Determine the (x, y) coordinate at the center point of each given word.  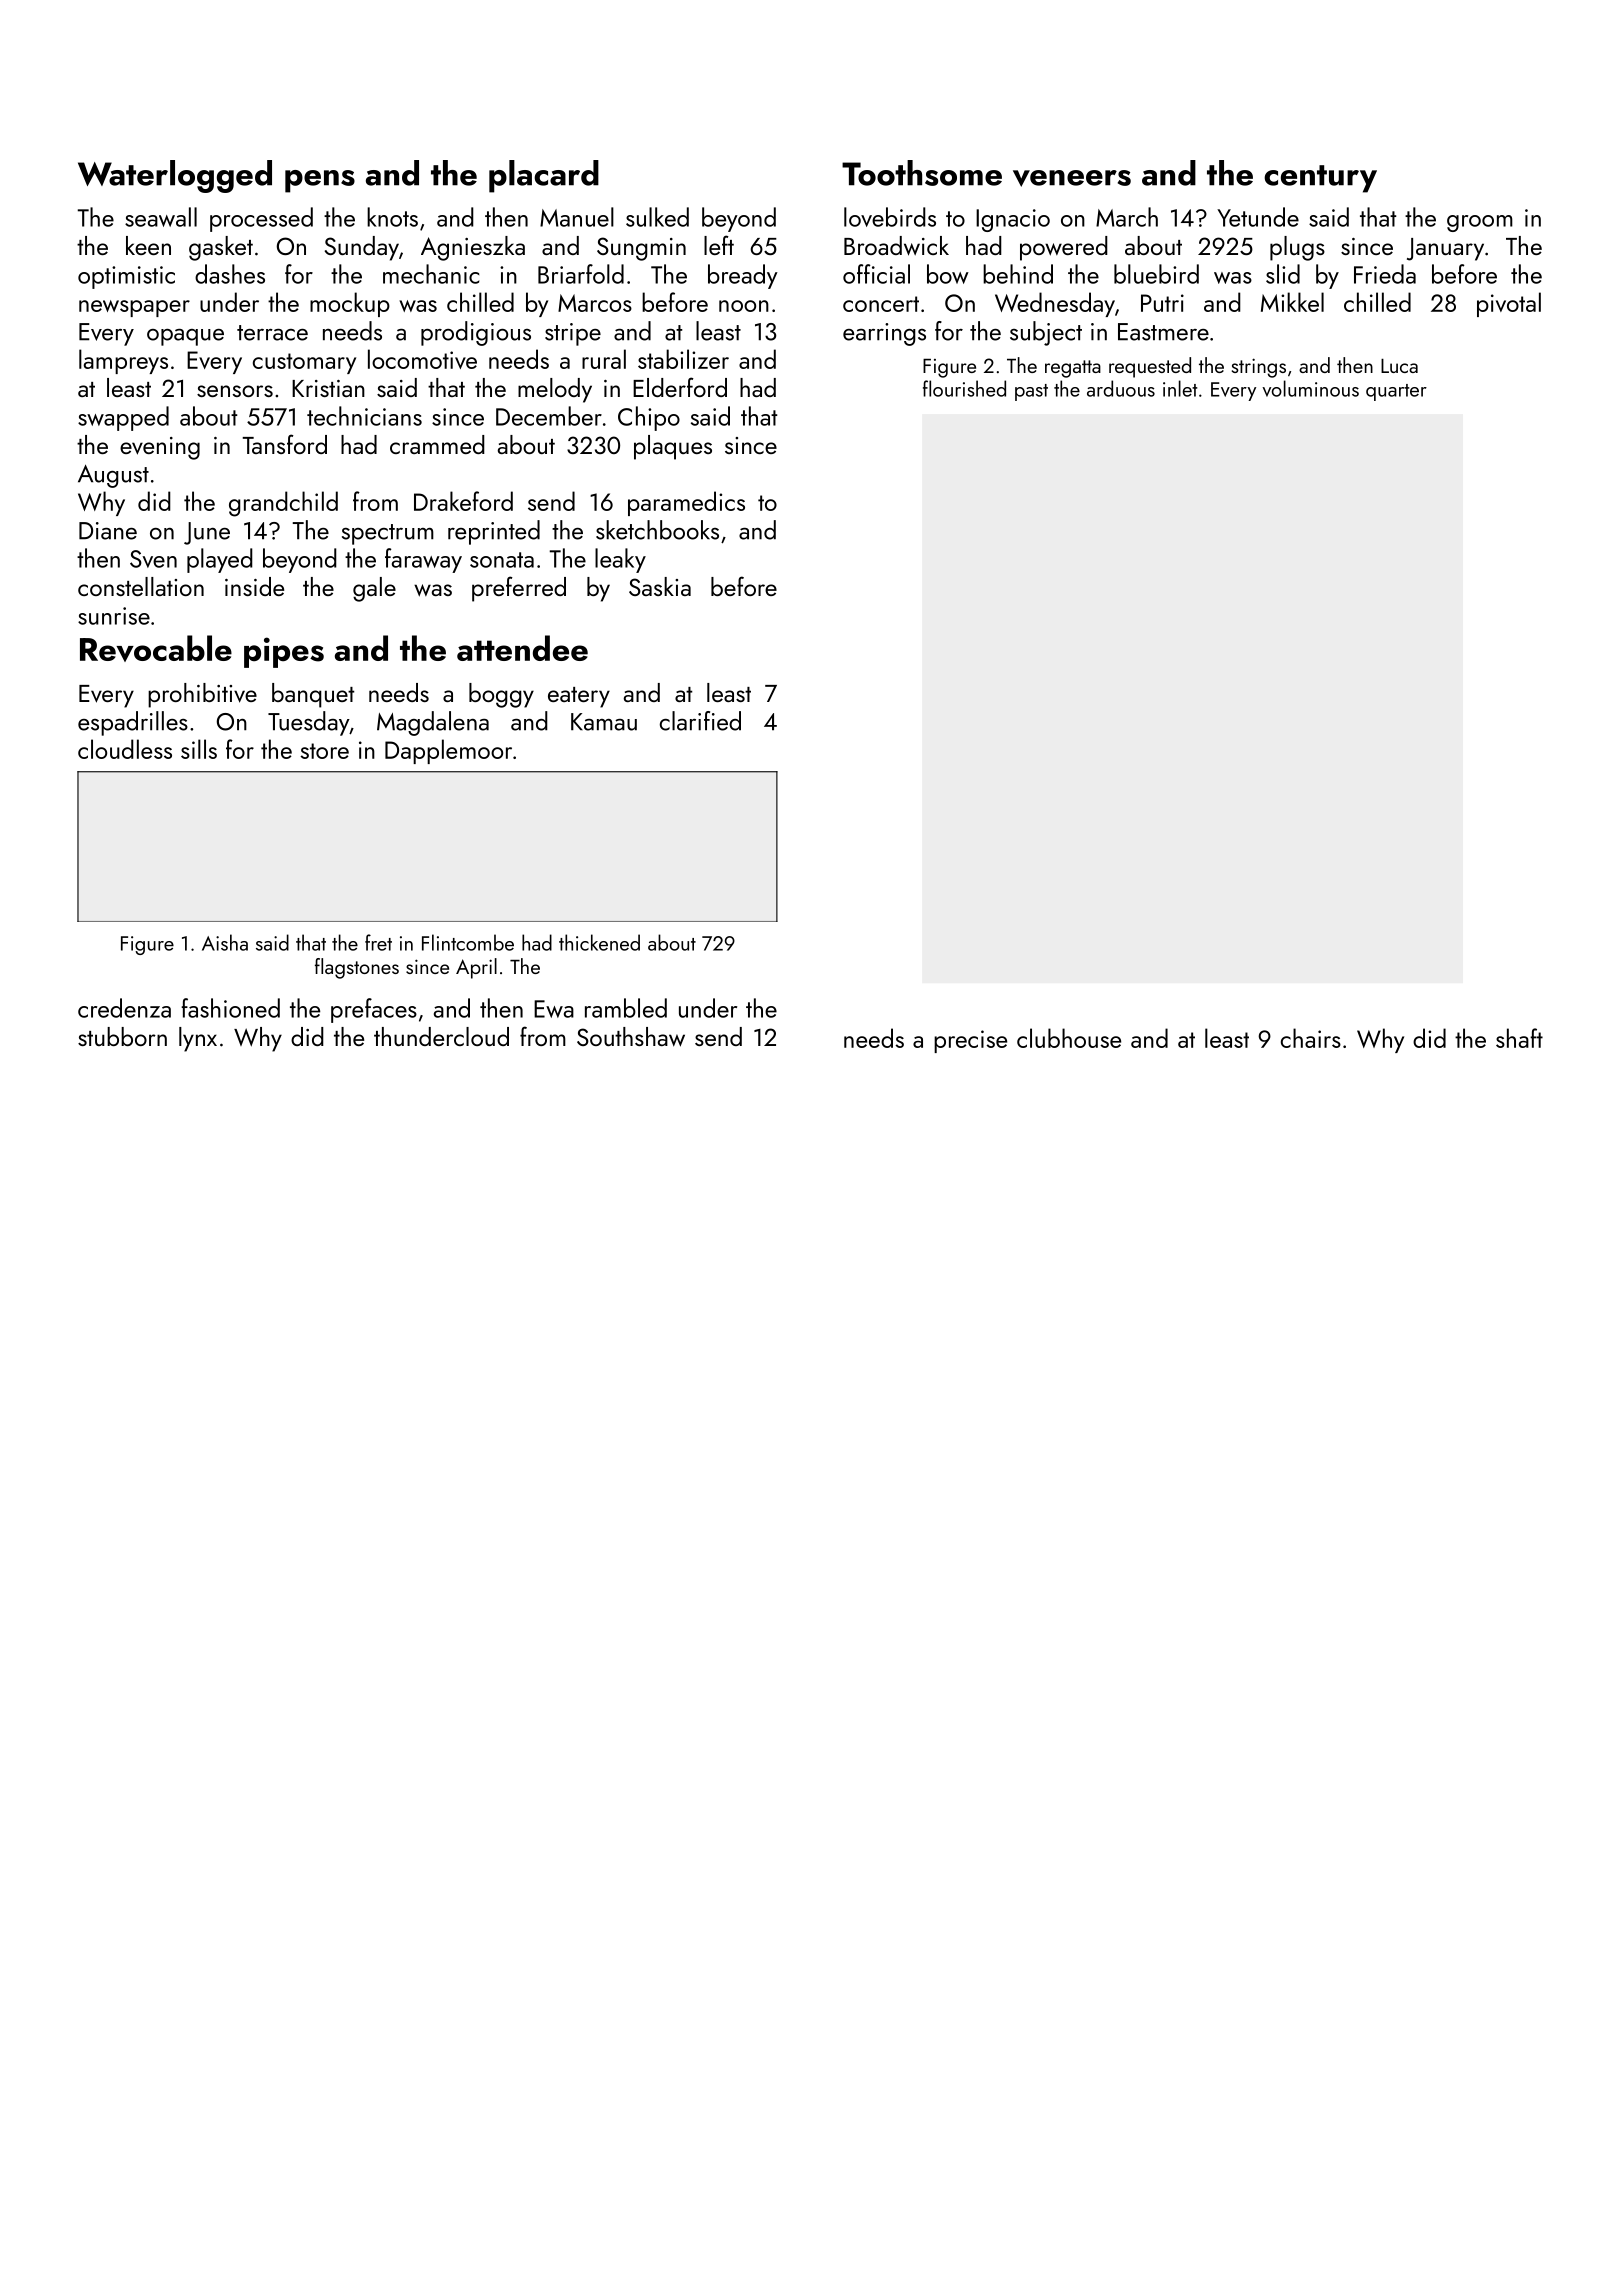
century (1320, 179)
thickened (599, 942)
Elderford (680, 387)
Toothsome (922, 173)
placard (544, 176)
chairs (1311, 1038)
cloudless (125, 749)
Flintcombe (468, 942)
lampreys (123, 361)
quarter (1396, 392)
